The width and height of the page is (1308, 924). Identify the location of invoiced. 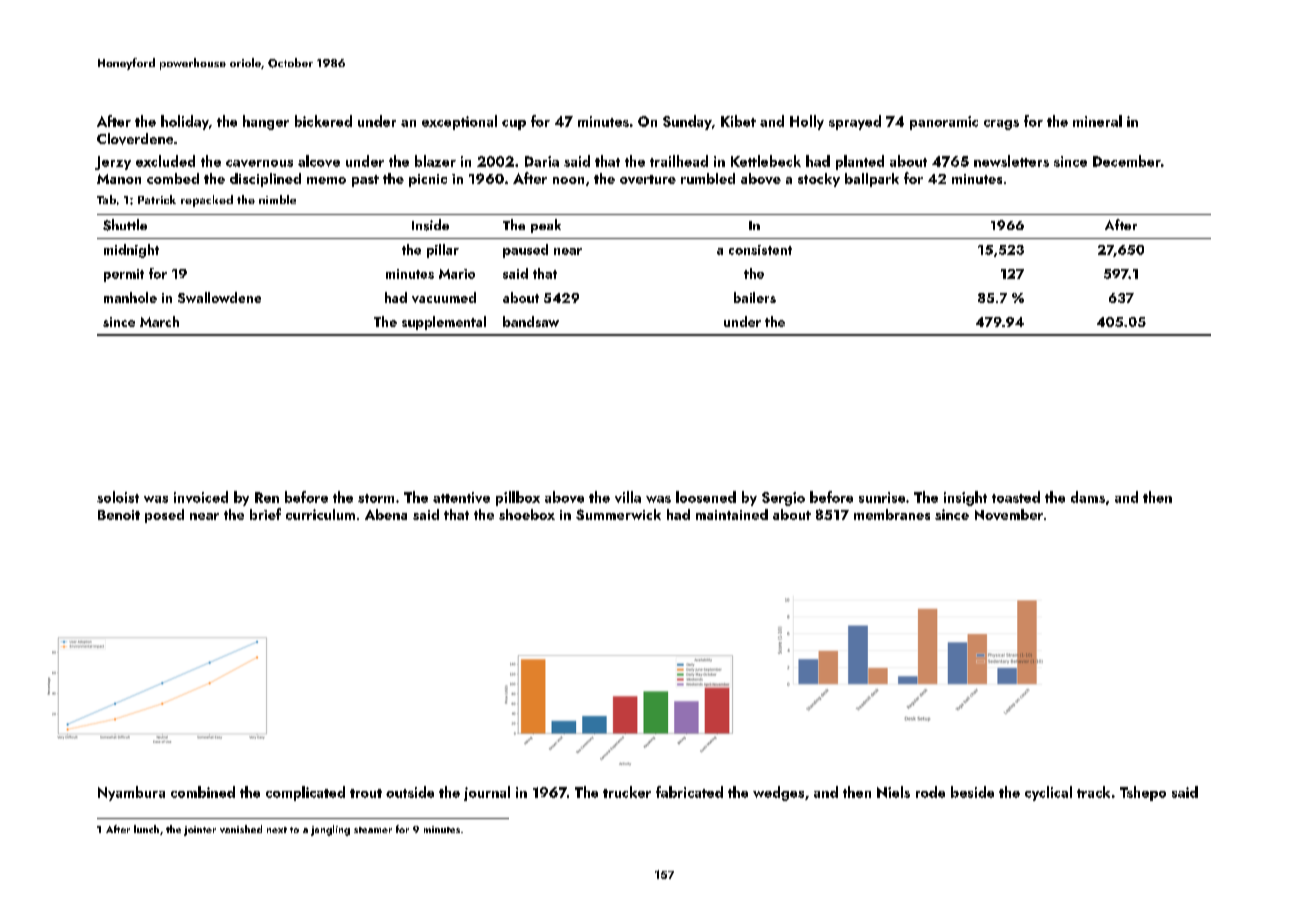
(201, 497).
